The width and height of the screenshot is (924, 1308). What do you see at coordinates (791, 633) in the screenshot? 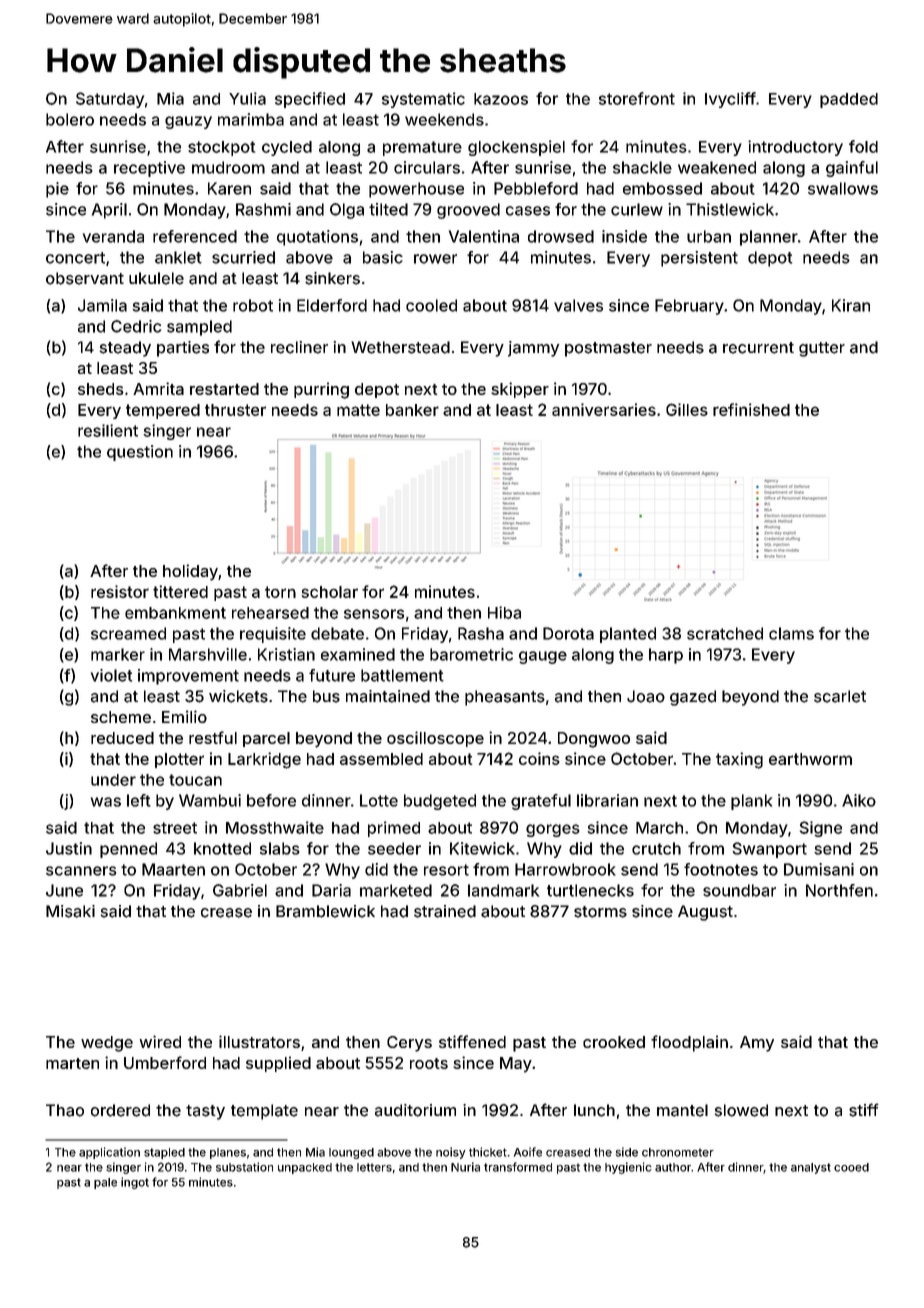
I see `clams` at bounding box center [791, 633].
